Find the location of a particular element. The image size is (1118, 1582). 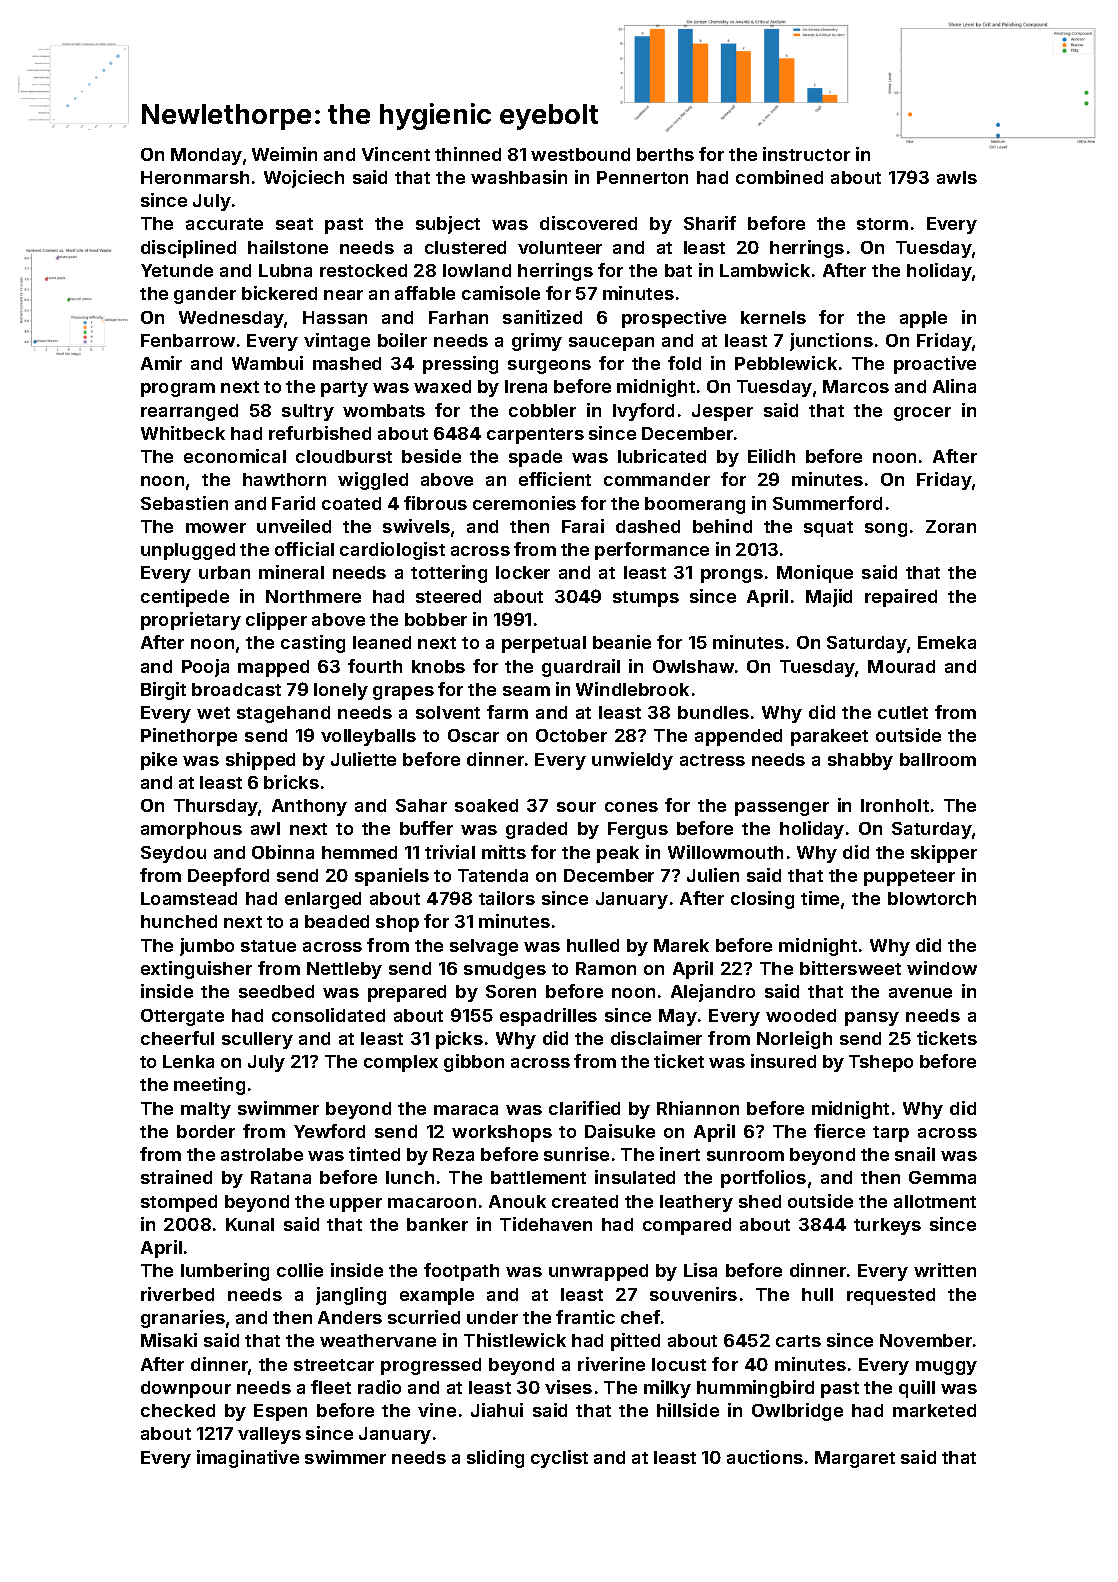

imaginative is located at coordinates (248, 1459).
